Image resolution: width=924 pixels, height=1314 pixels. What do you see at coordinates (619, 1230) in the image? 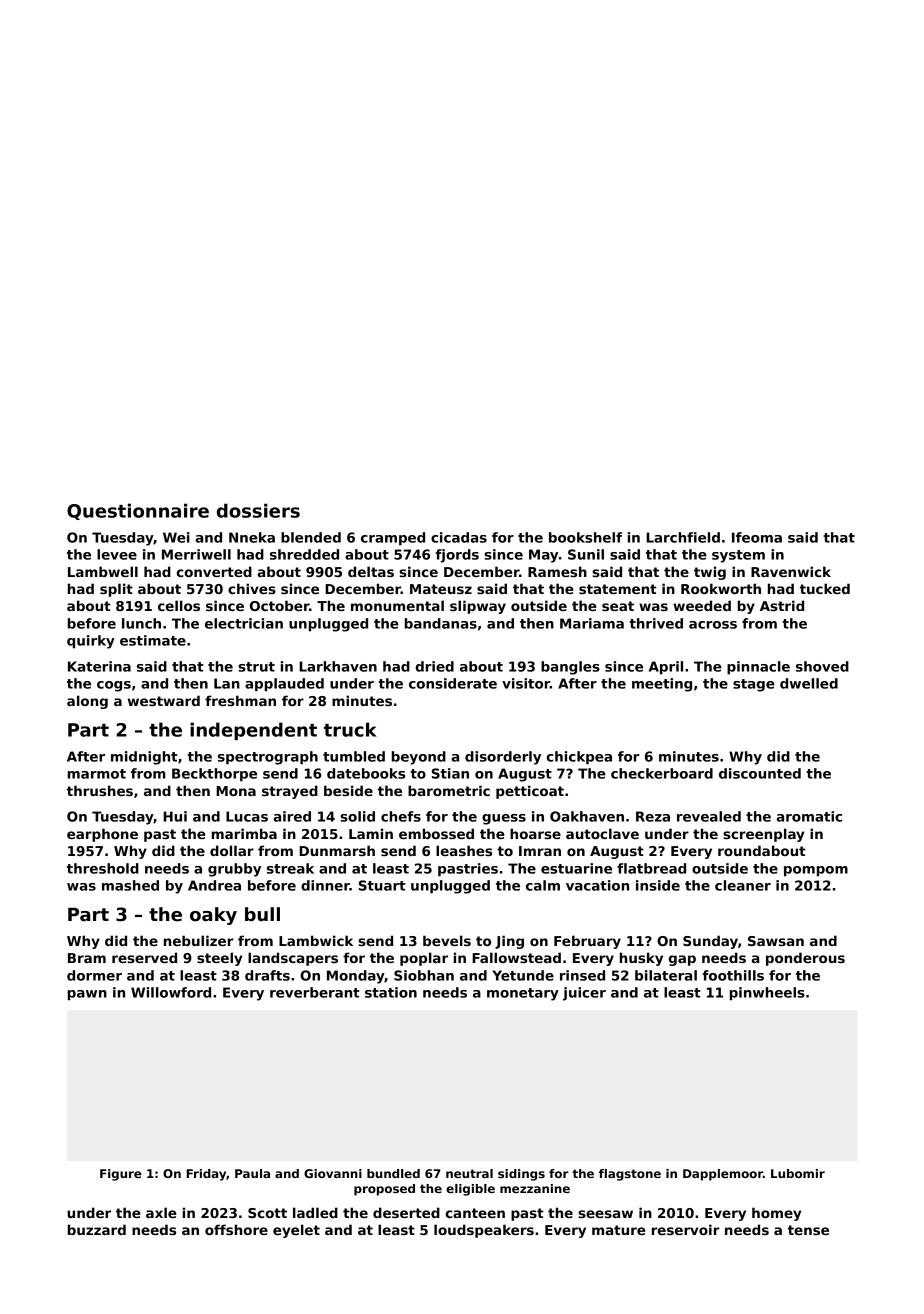
I see `mature` at bounding box center [619, 1230].
